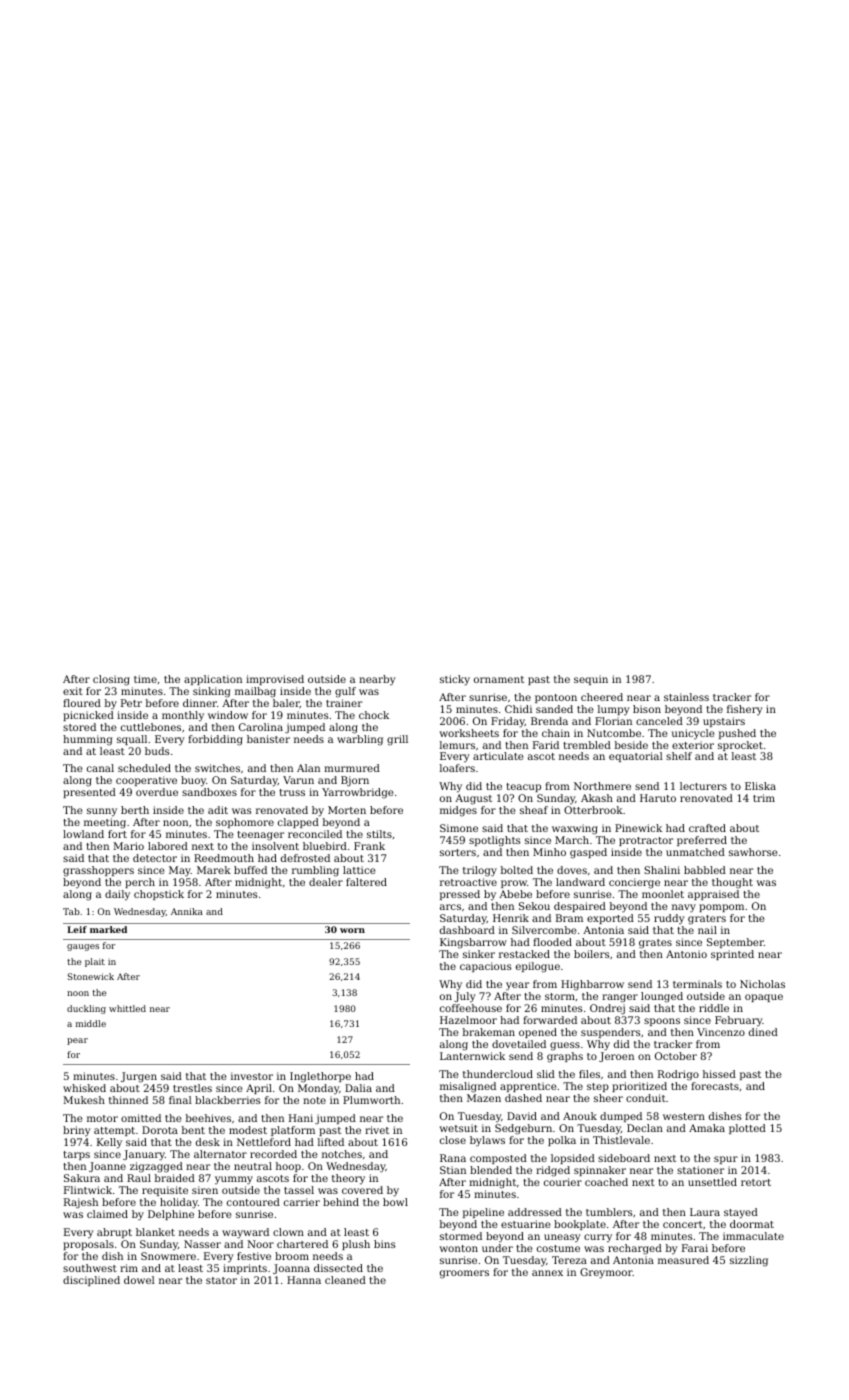 Image resolution: width=849 pixels, height=1400 pixels. I want to click on Hanna, so click(304, 1280).
